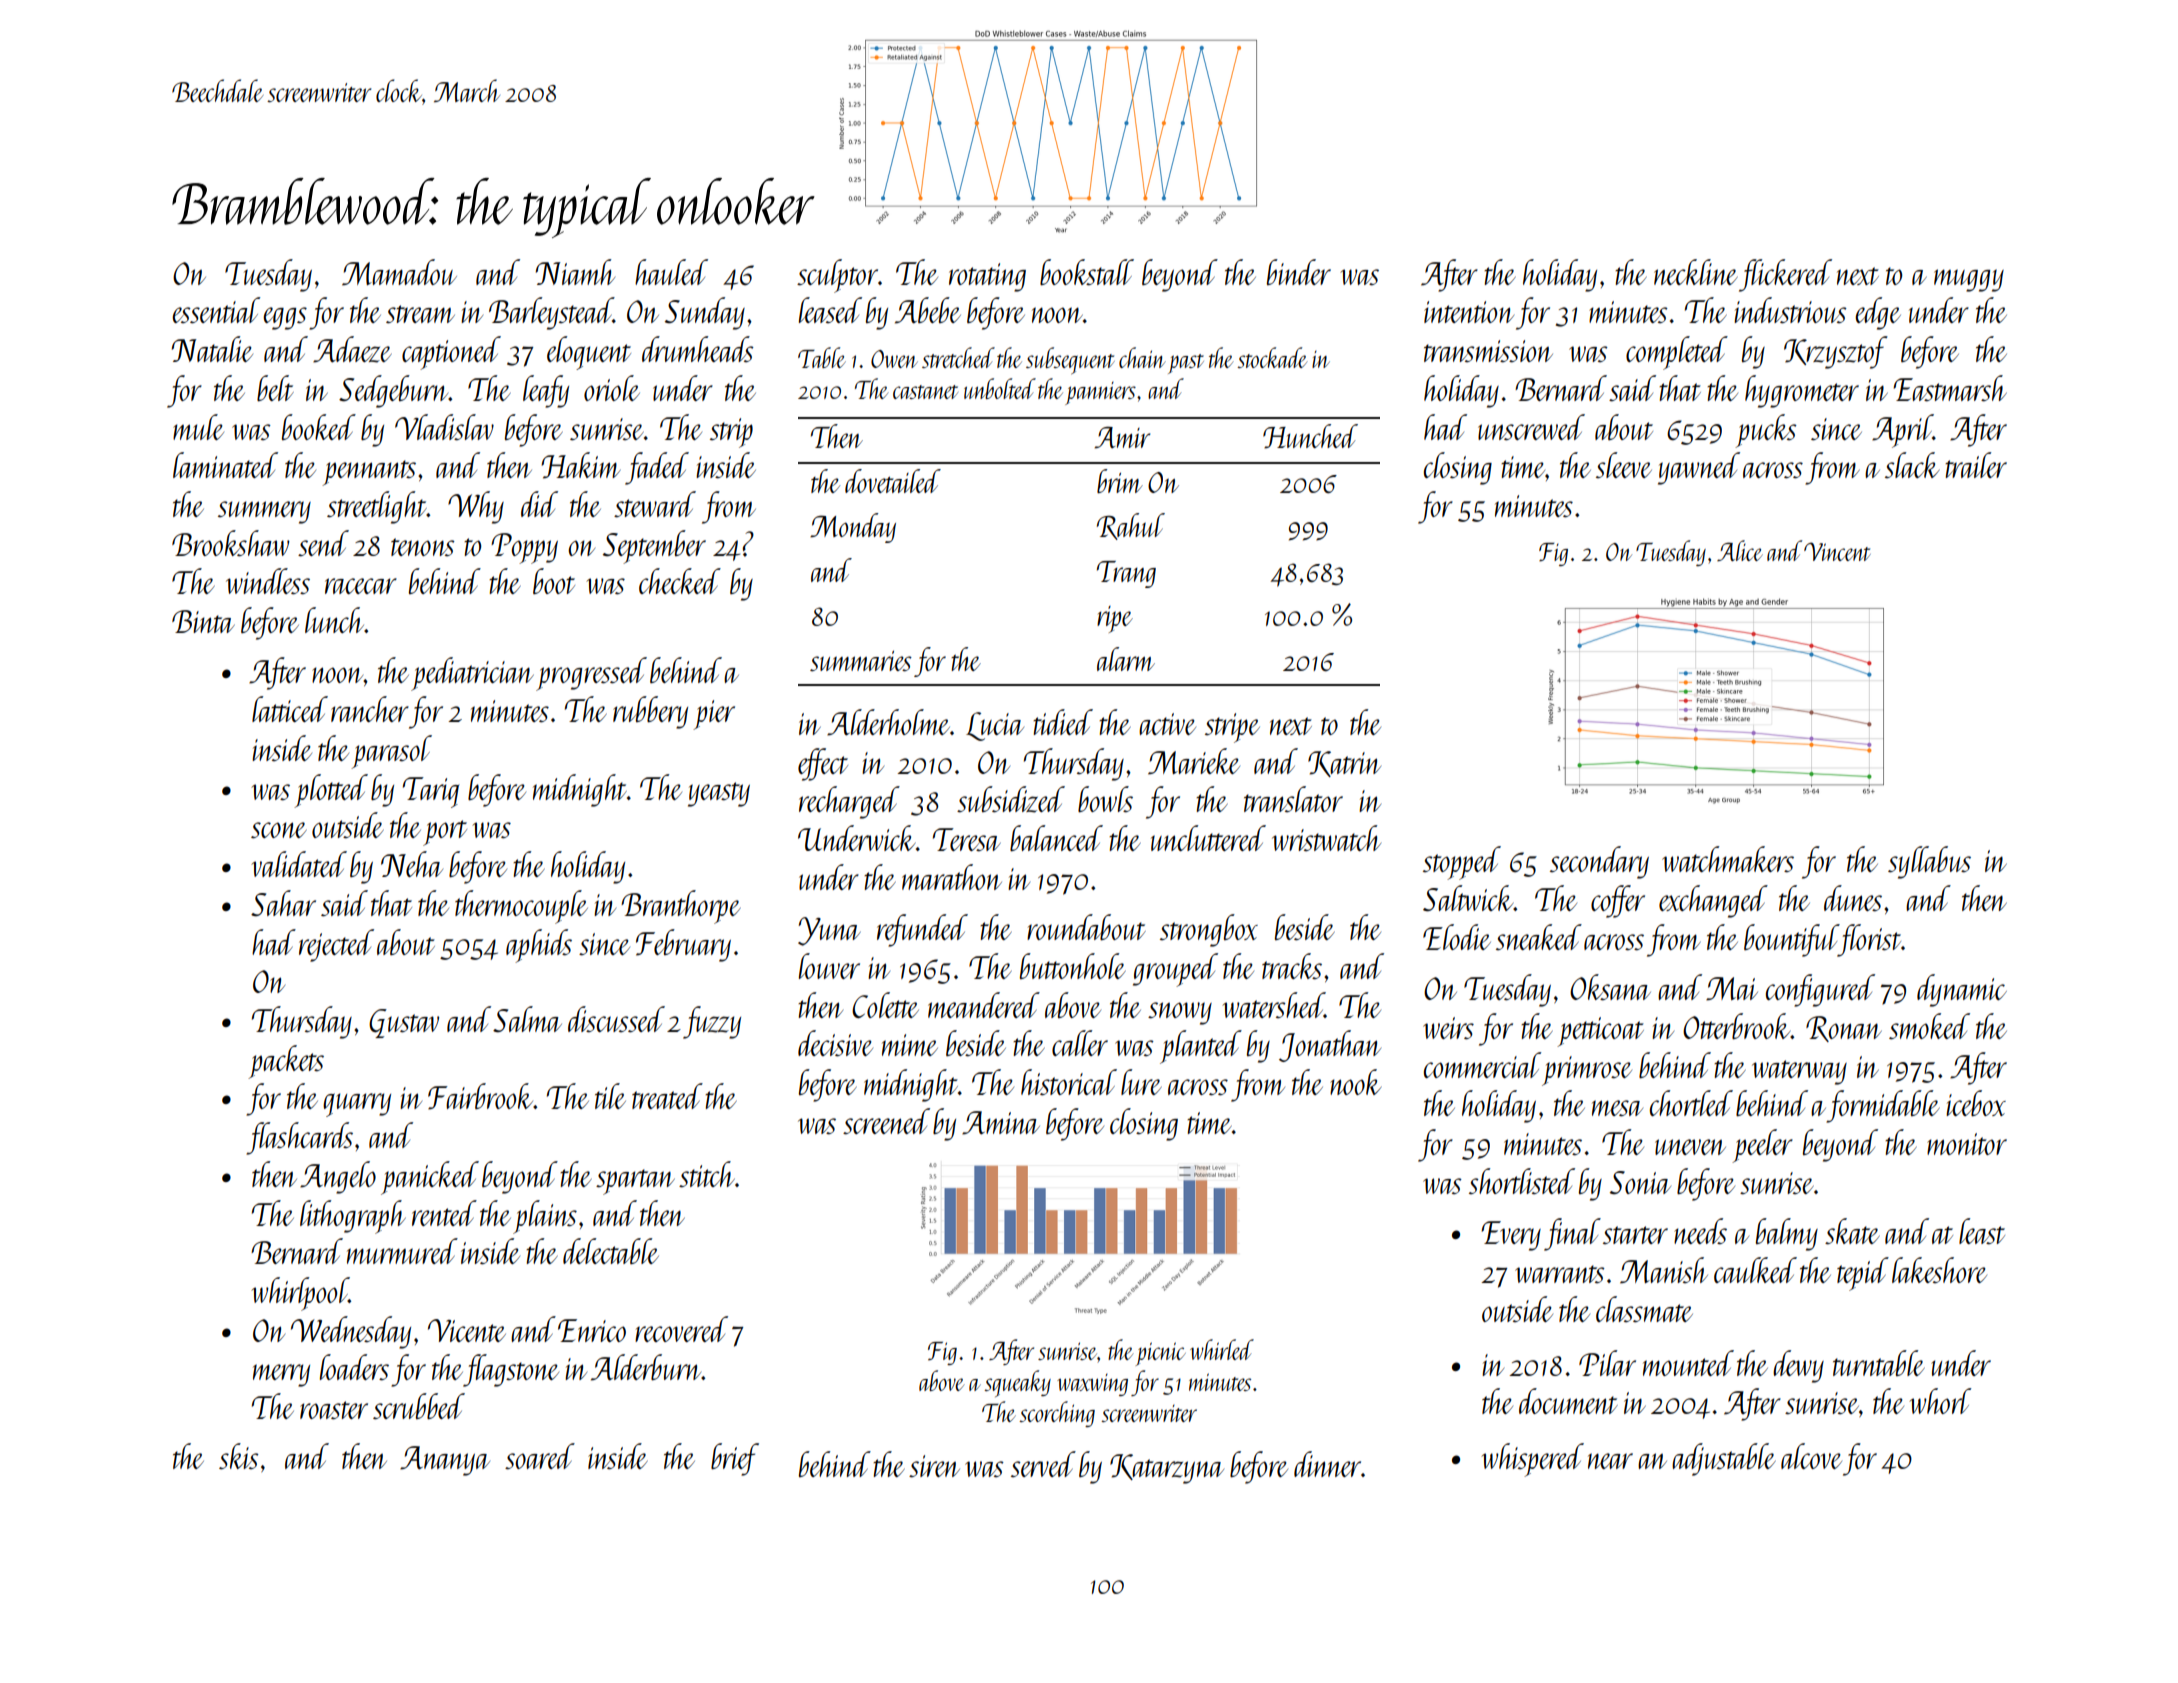 The width and height of the document is (2178, 1683). Describe the element at coordinates (1299, 272) in the document. I see `binder` at that location.
